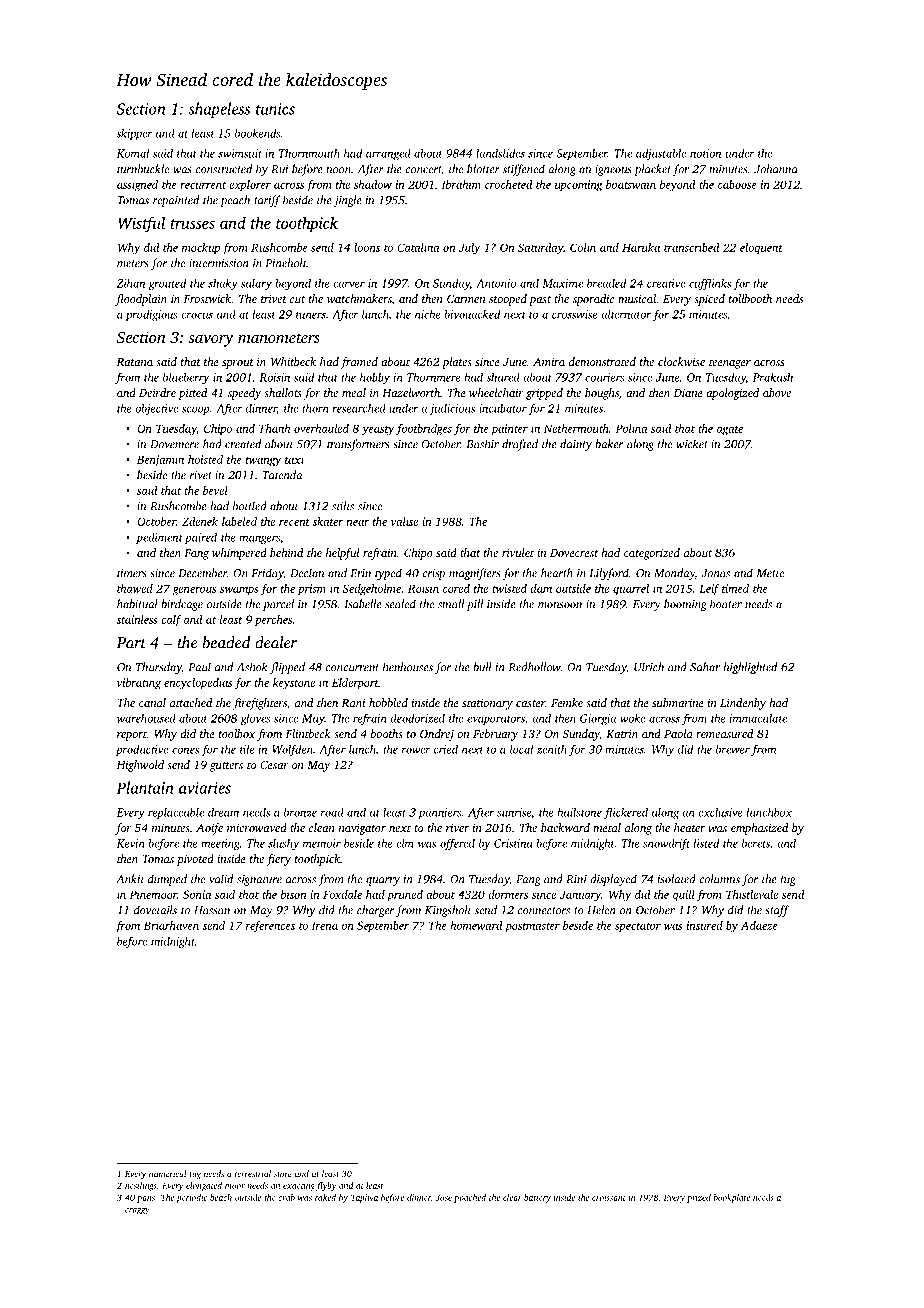  What do you see at coordinates (433, 574) in the screenshot?
I see `crisp` at bounding box center [433, 574].
